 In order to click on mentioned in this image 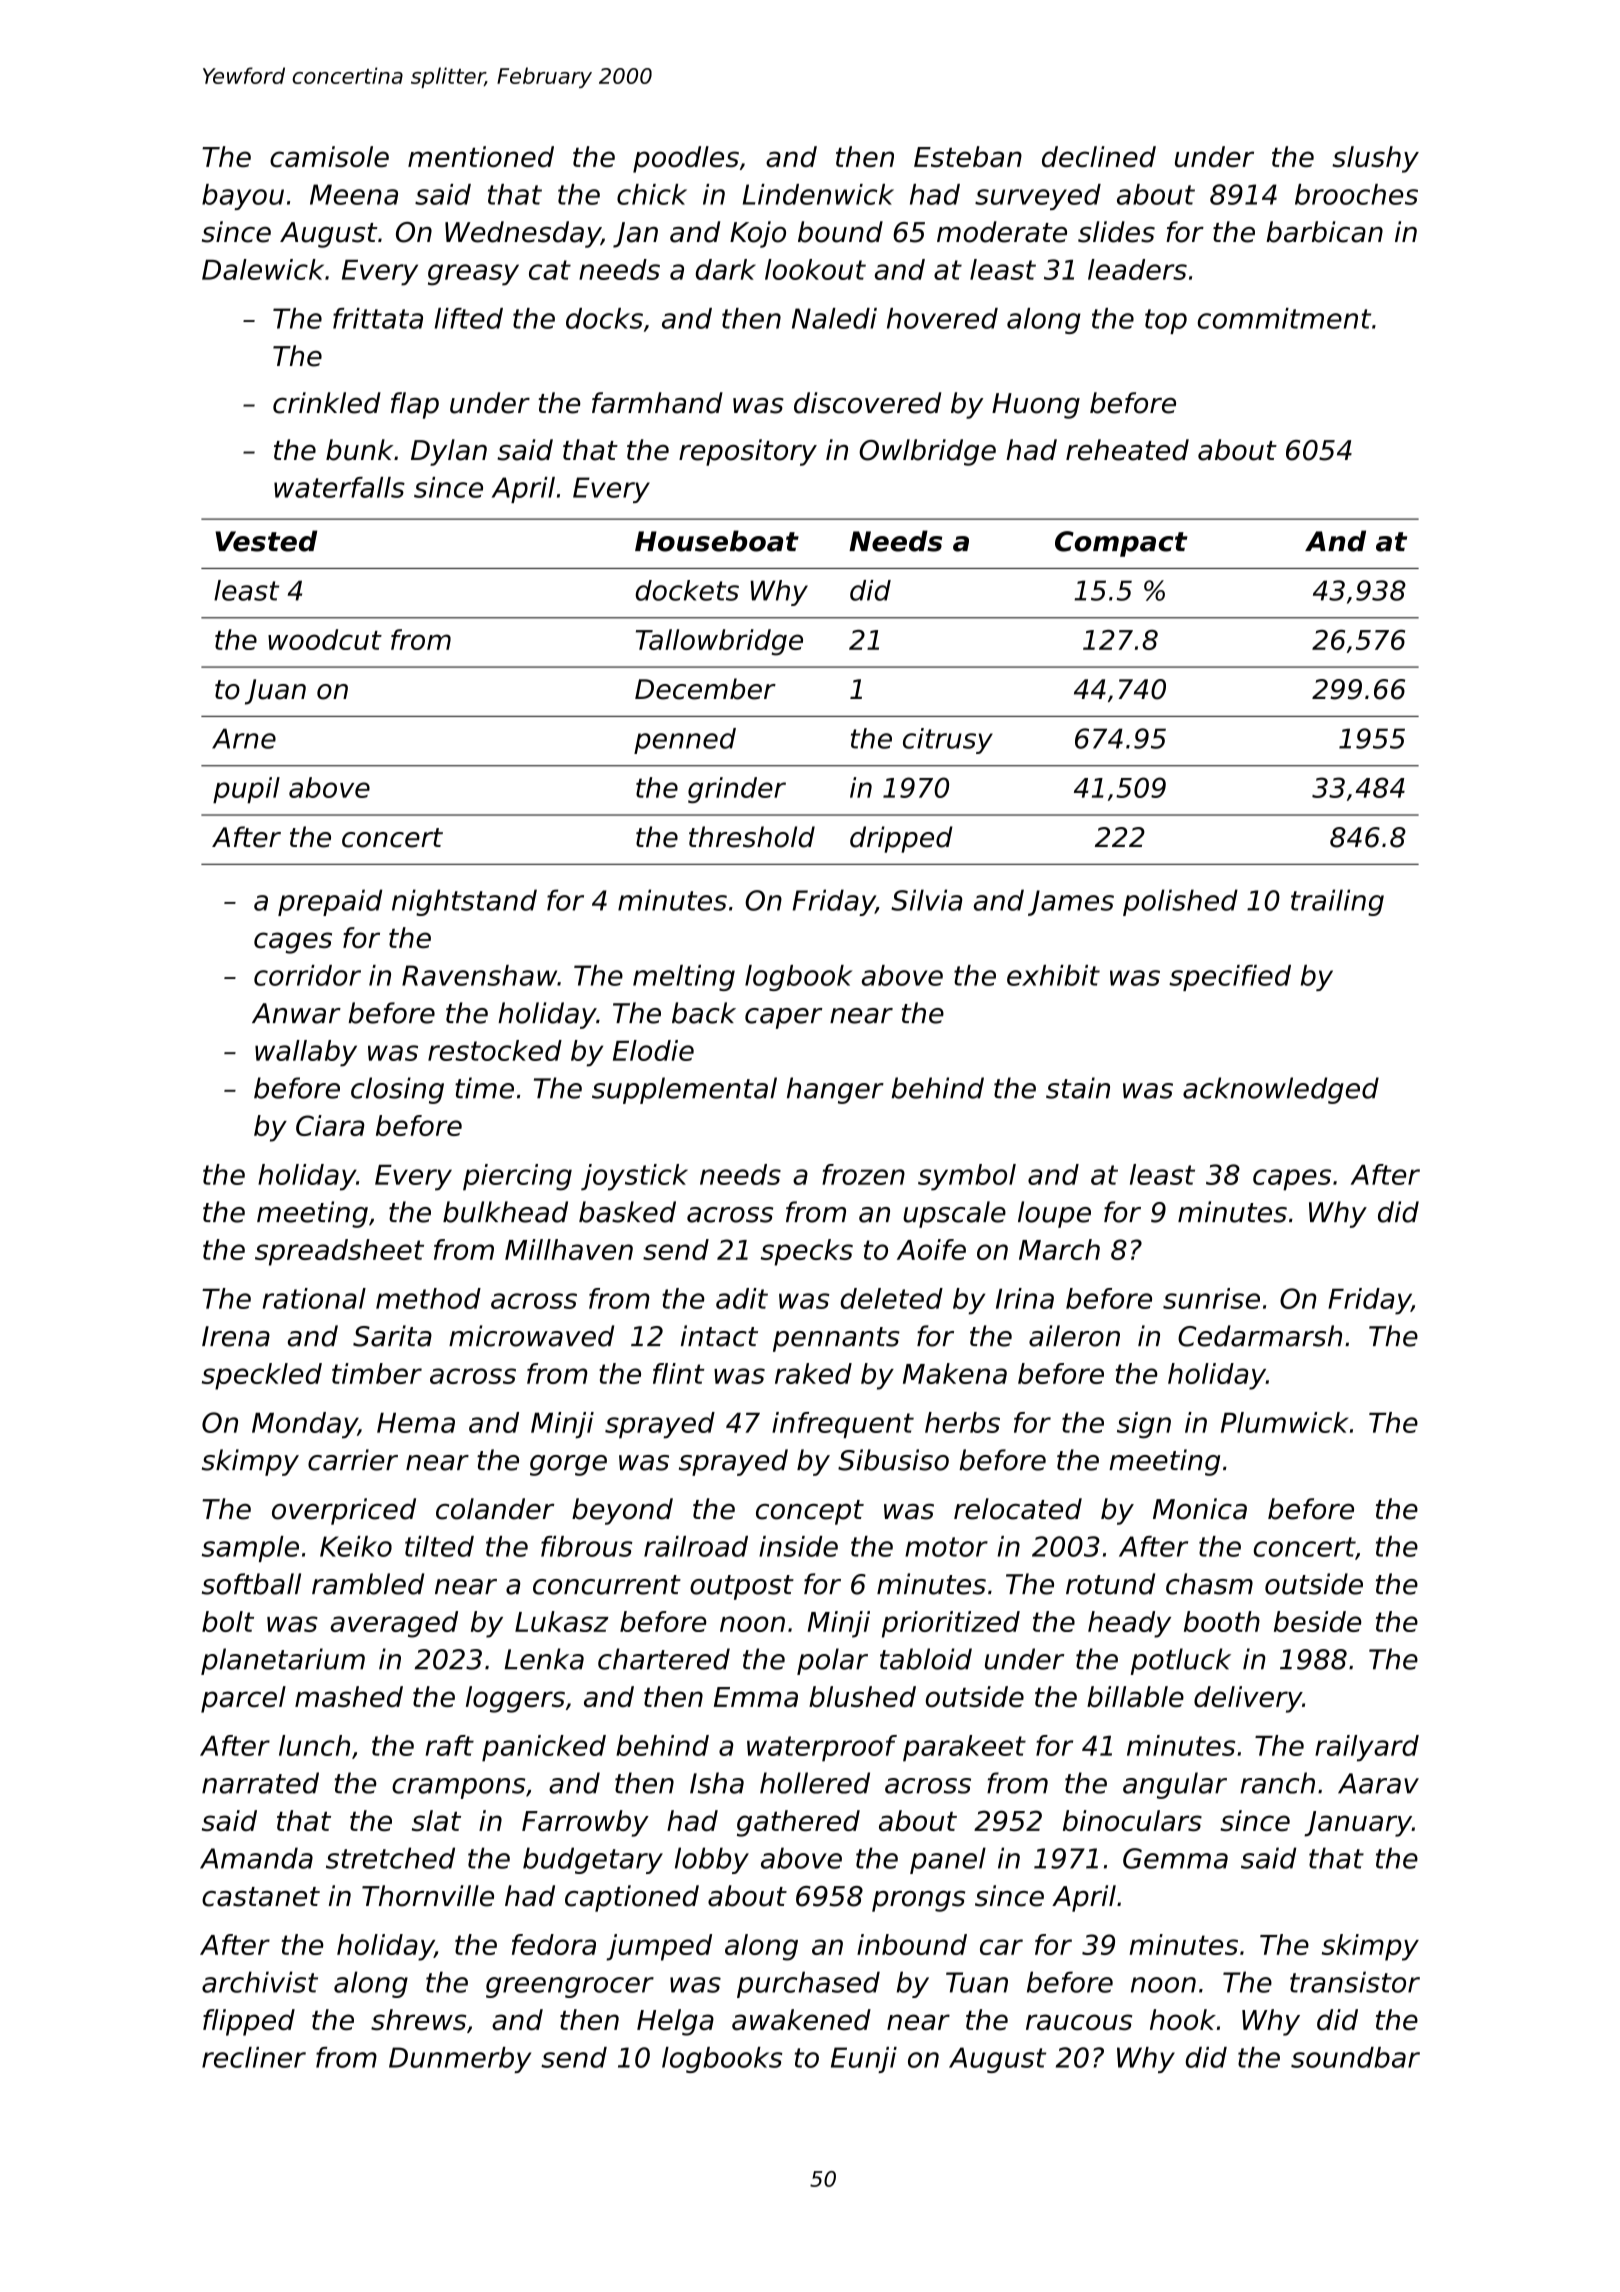, I will do `click(481, 156)`.
